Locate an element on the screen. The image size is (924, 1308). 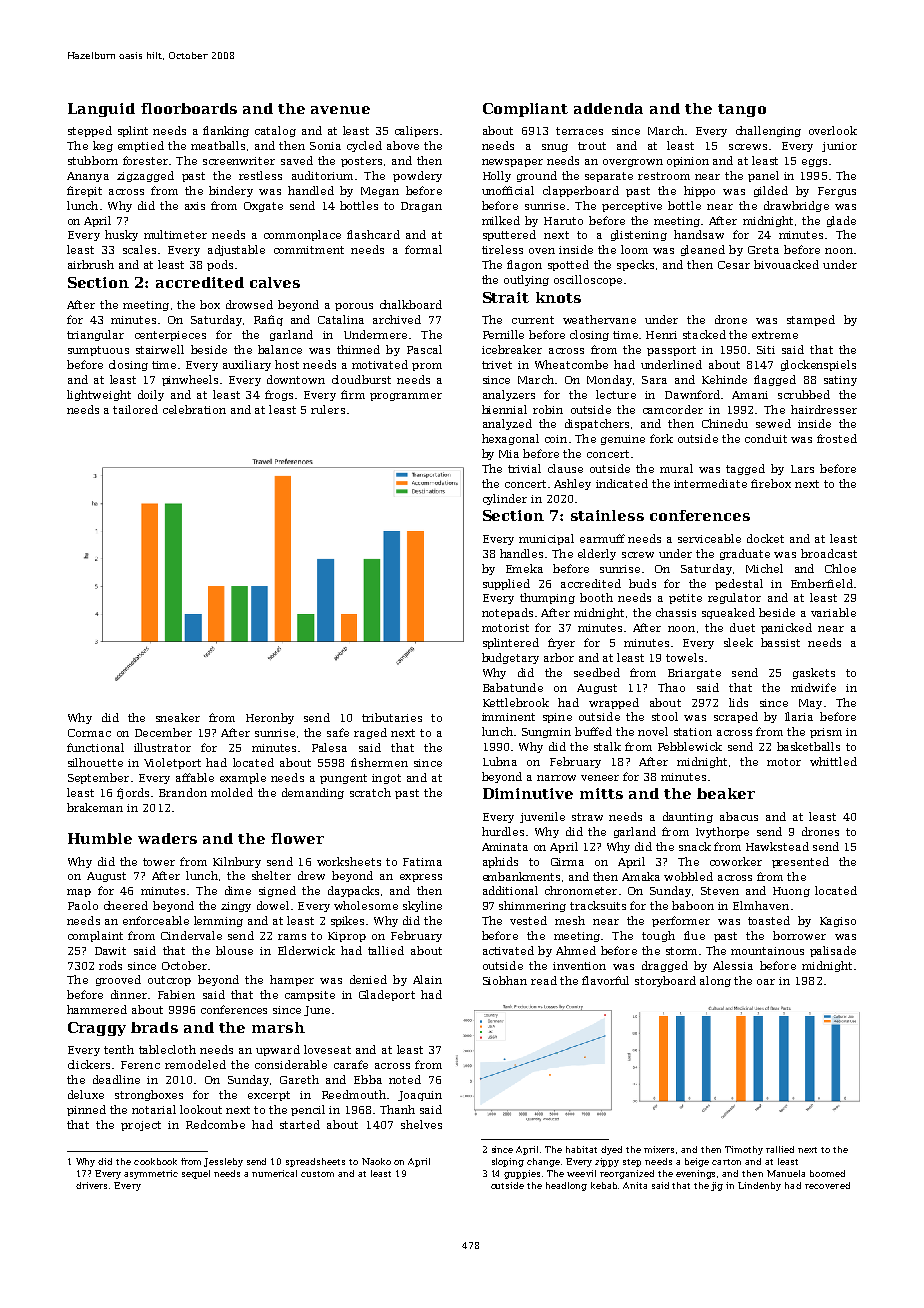
drivers is located at coordinates (91, 1185).
